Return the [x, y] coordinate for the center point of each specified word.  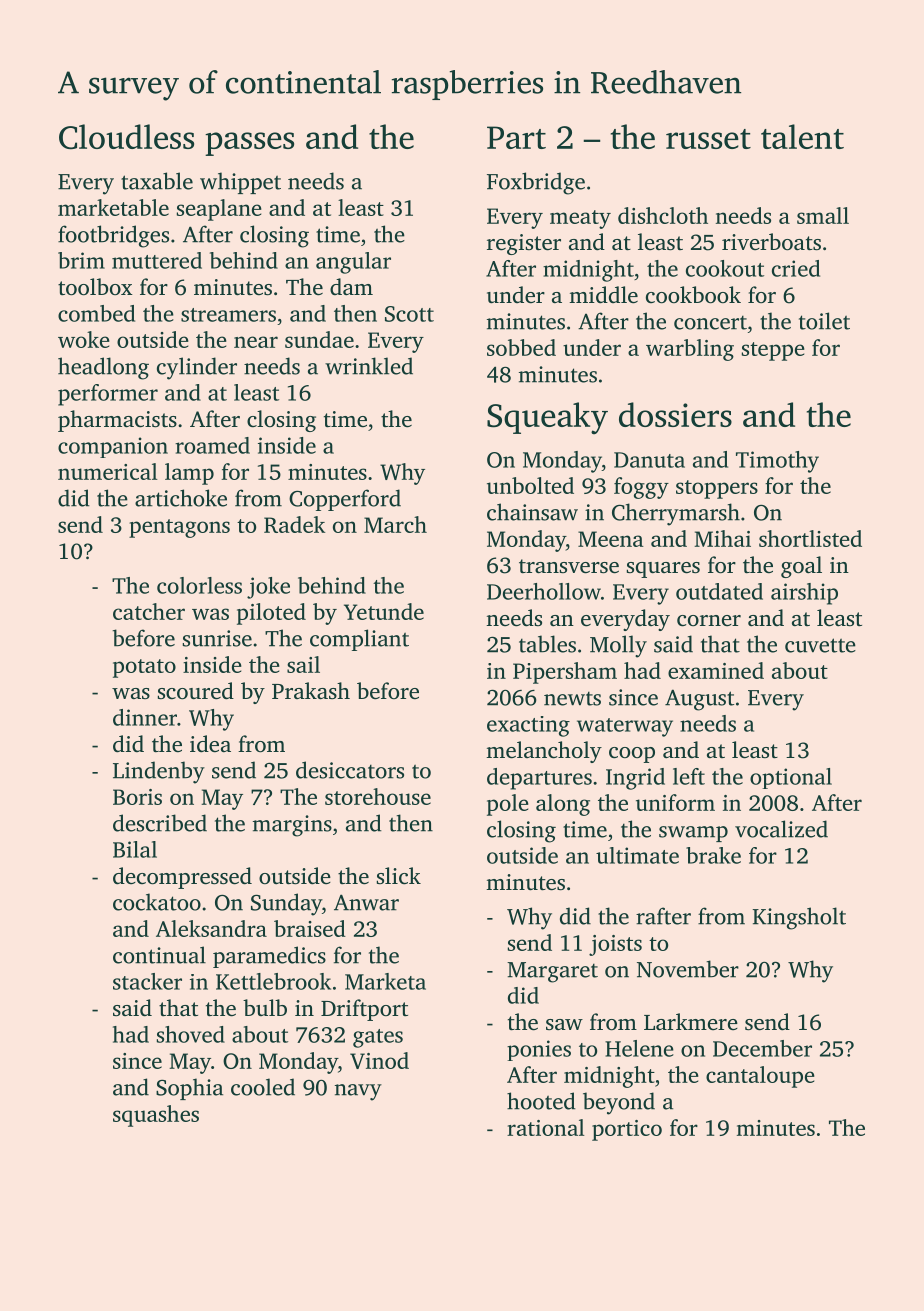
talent [802, 136]
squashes [156, 1116]
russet [708, 139]
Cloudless [126, 137]
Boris [137, 797]
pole [508, 805]
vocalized [781, 829]
